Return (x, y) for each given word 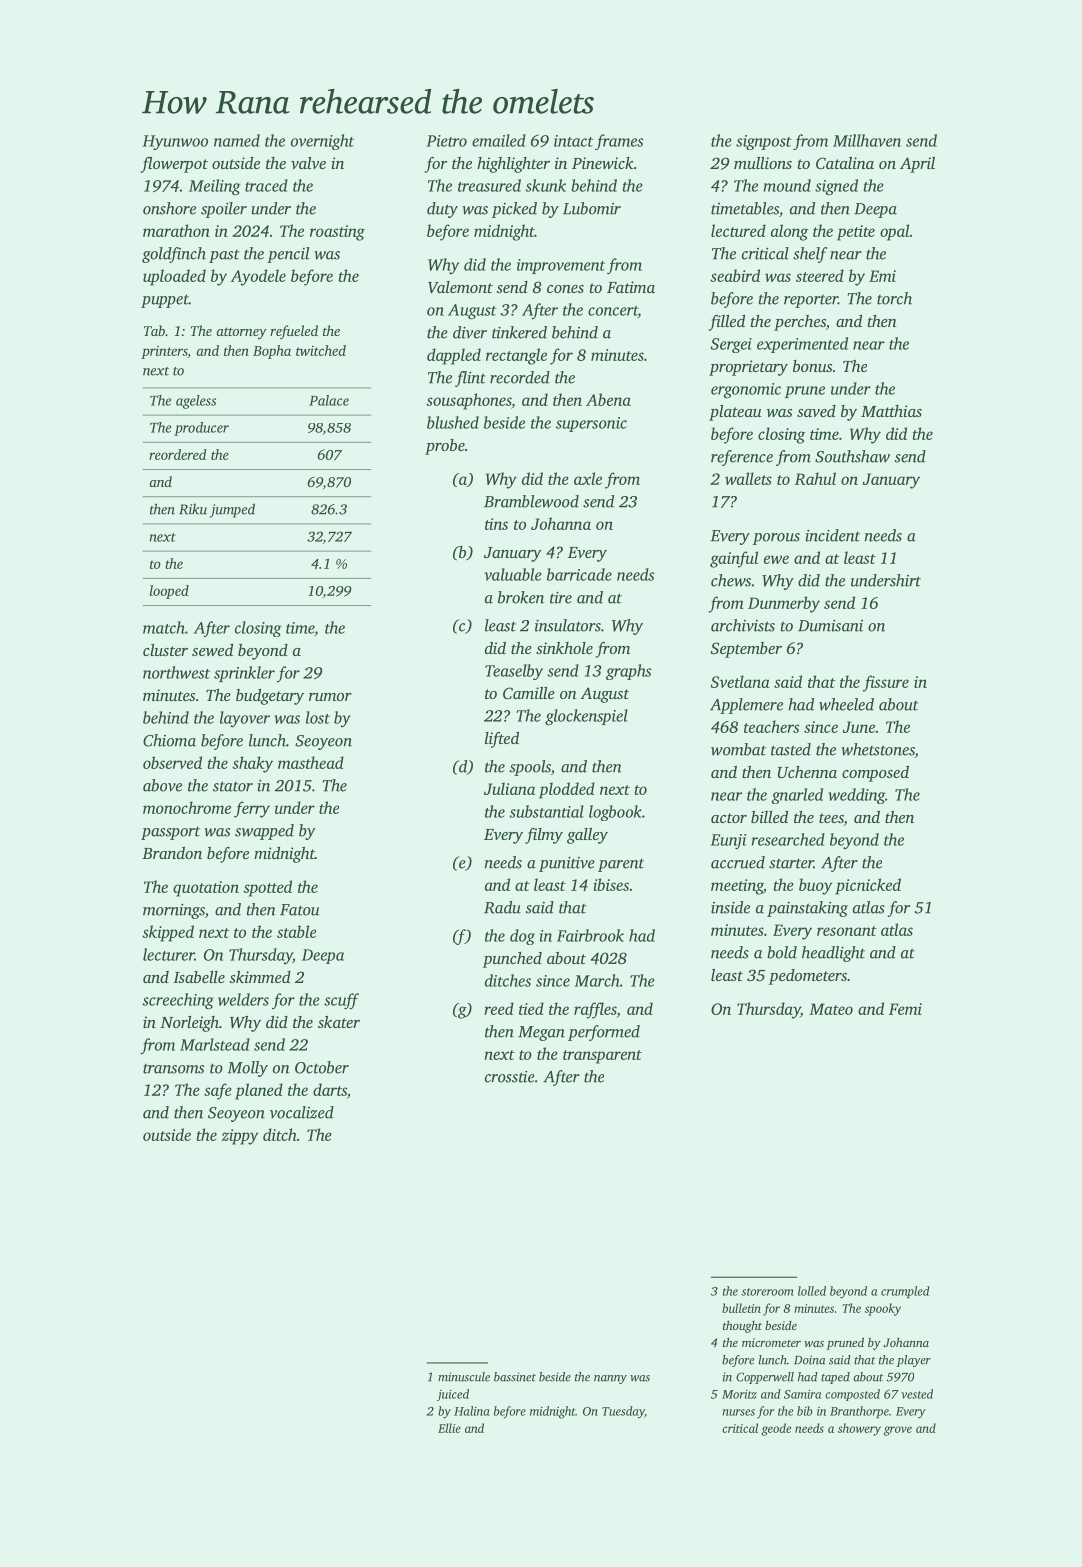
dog (522, 937)
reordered (178, 454)
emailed (499, 140)
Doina (809, 1360)
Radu (502, 907)
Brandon (172, 853)
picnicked (868, 886)
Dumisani (830, 626)
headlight (833, 954)
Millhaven (867, 140)
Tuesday (623, 1412)
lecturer (169, 954)
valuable (513, 574)
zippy (240, 1137)
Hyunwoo (175, 142)
